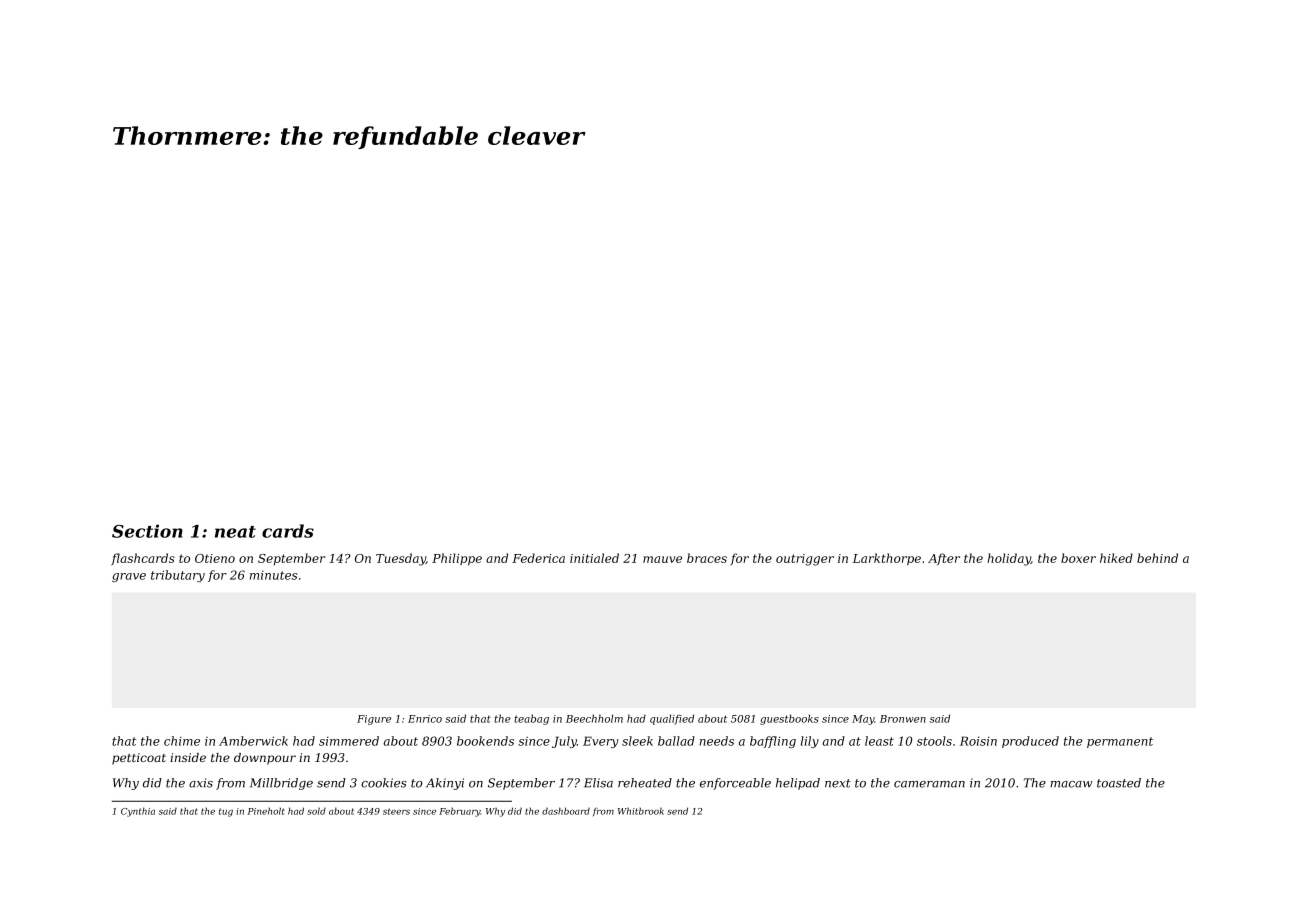 The image size is (1308, 924). I want to click on neat, so click(235, 532).
